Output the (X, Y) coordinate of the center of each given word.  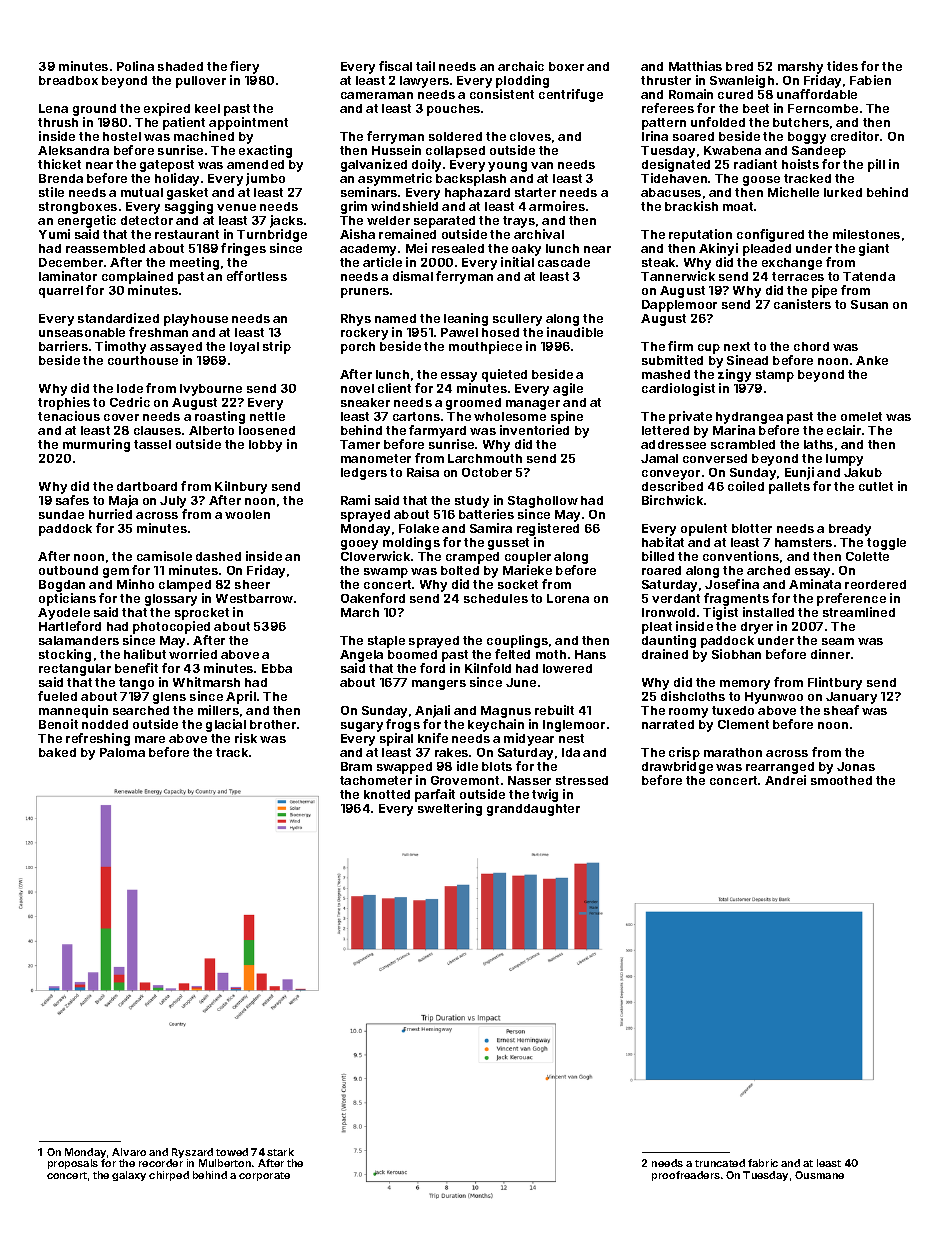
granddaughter (533, 810)
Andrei (785, 780)
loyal (244, 348)
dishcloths (693, 696)
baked (57, 752)
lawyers (424, 82)
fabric (763, 1163)
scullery (517, 320)
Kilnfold (488, 668)
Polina (135, 66)
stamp (775, 376)
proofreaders (686, 1176)
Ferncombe (823, 108)
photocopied (171, 627)
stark (280, 1152)
